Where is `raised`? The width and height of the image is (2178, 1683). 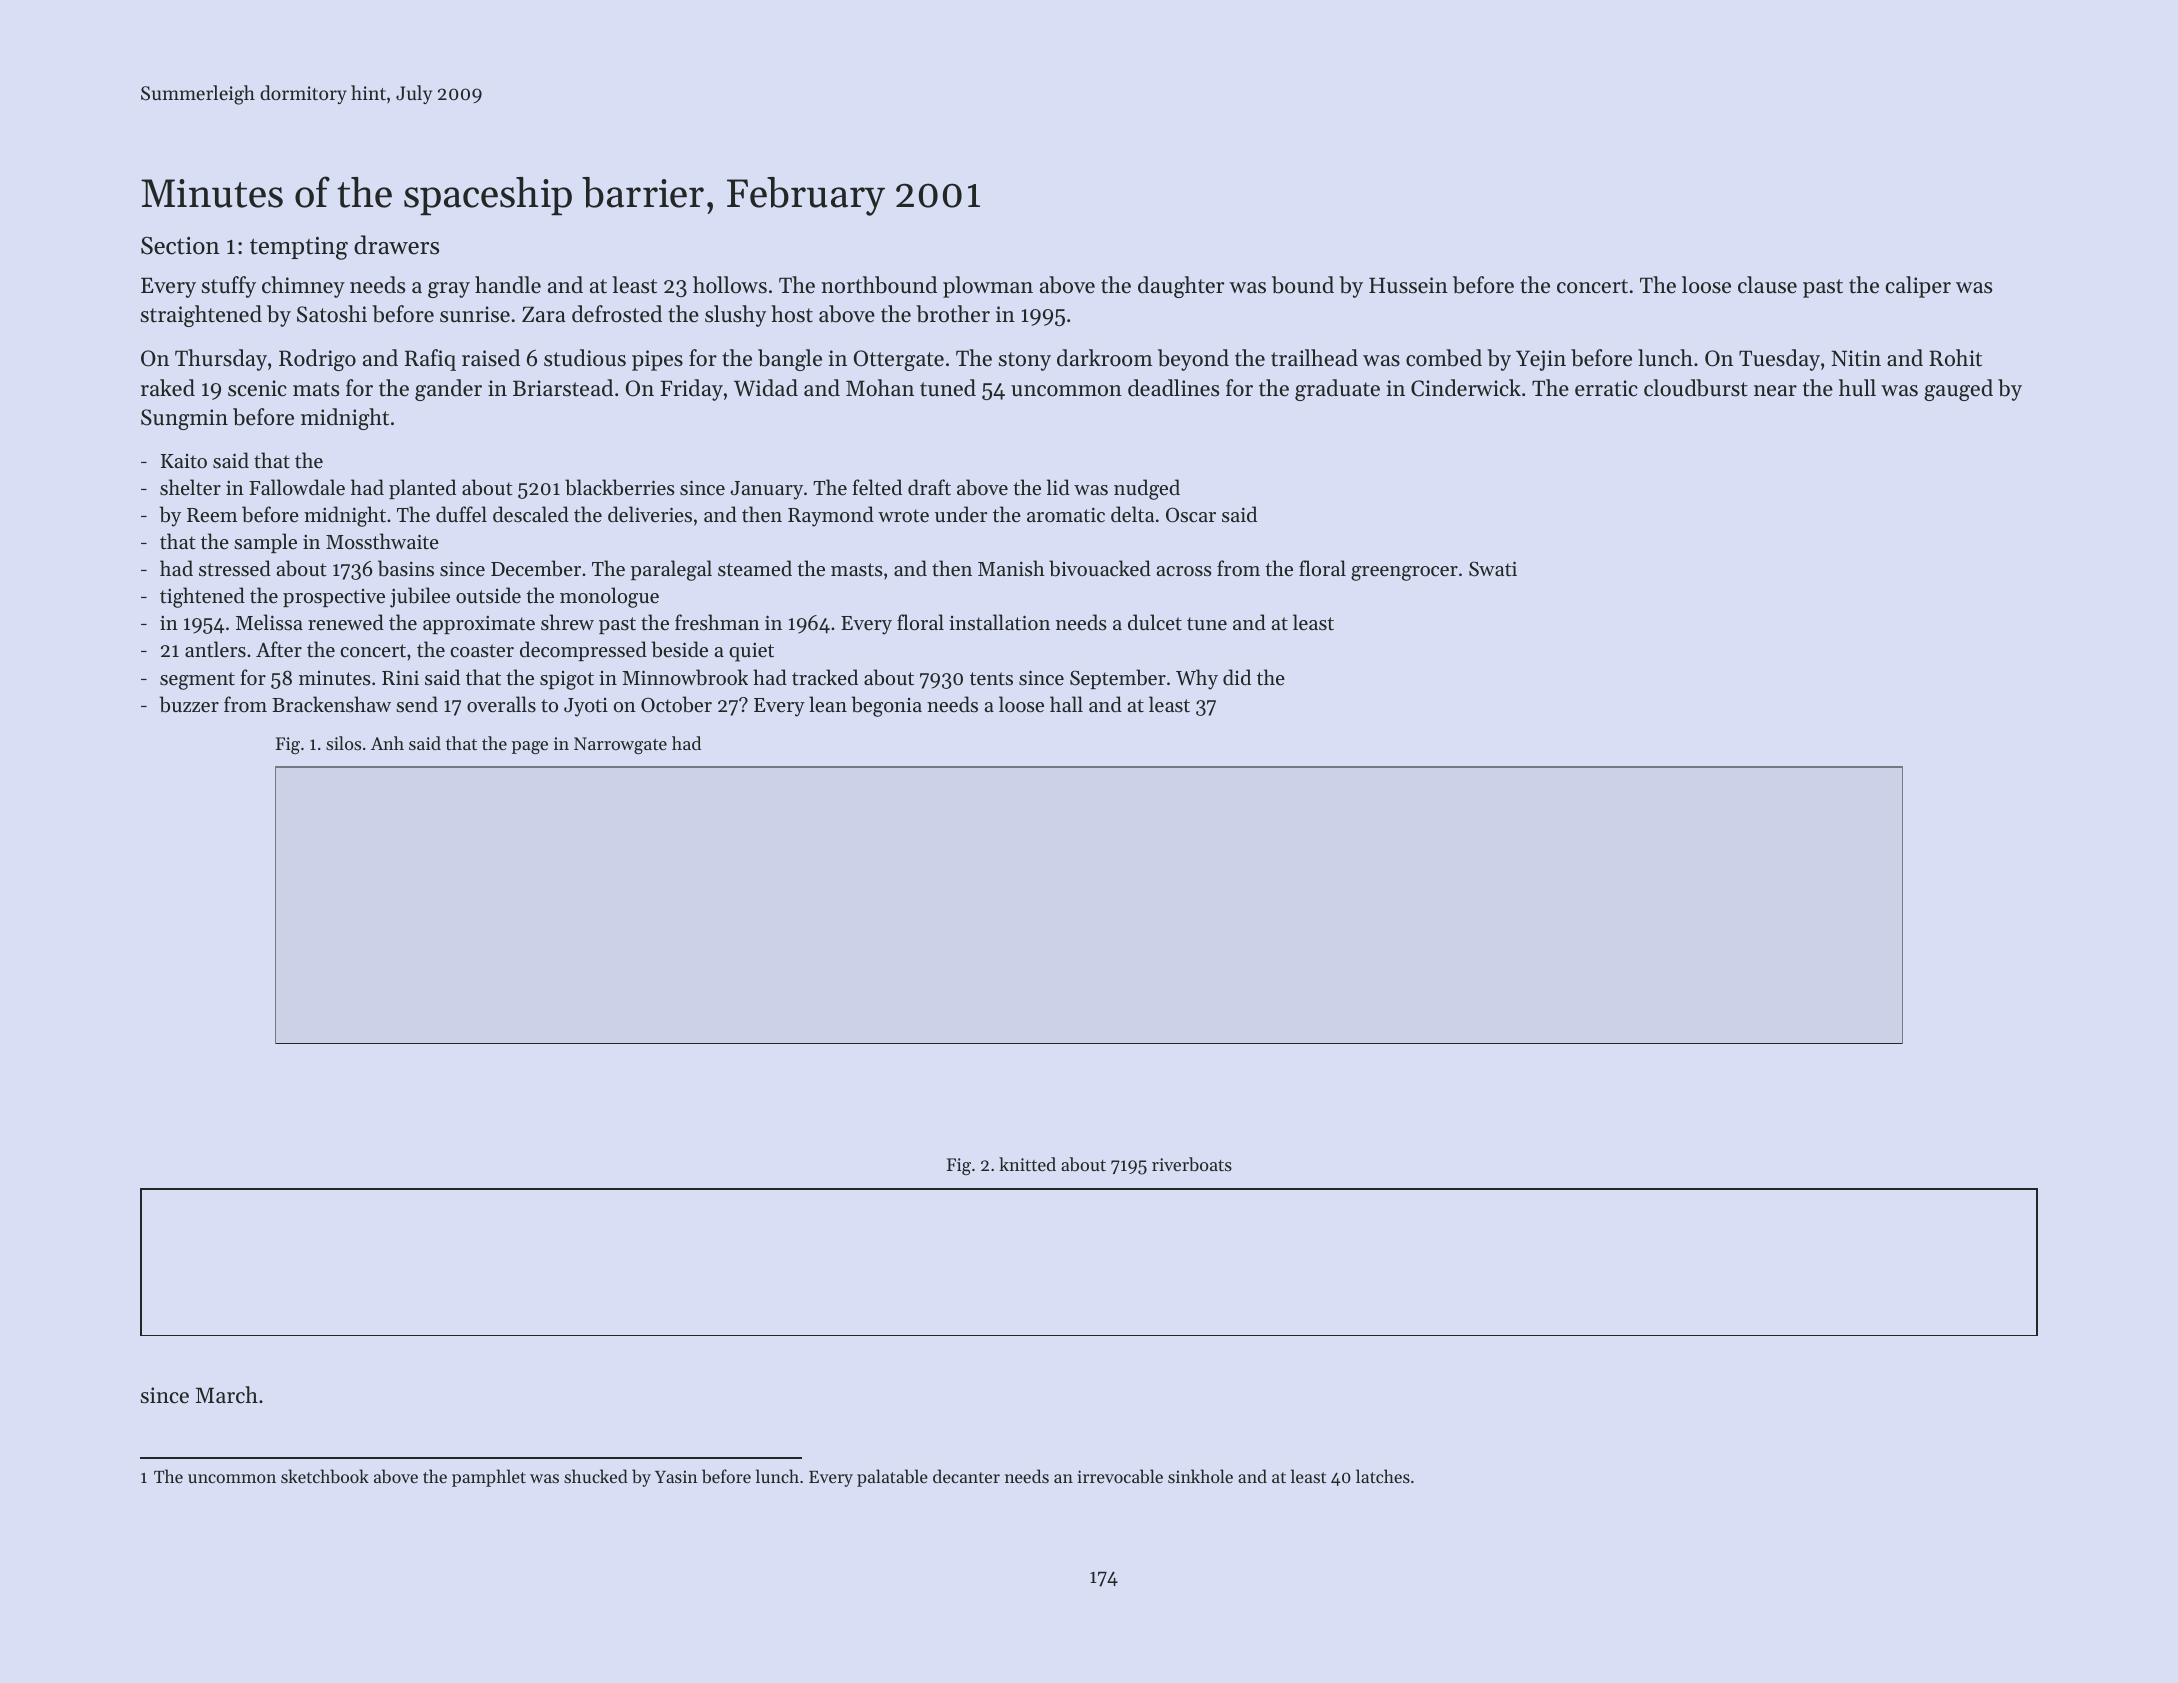
raised is located at coordinates (491, 358).
